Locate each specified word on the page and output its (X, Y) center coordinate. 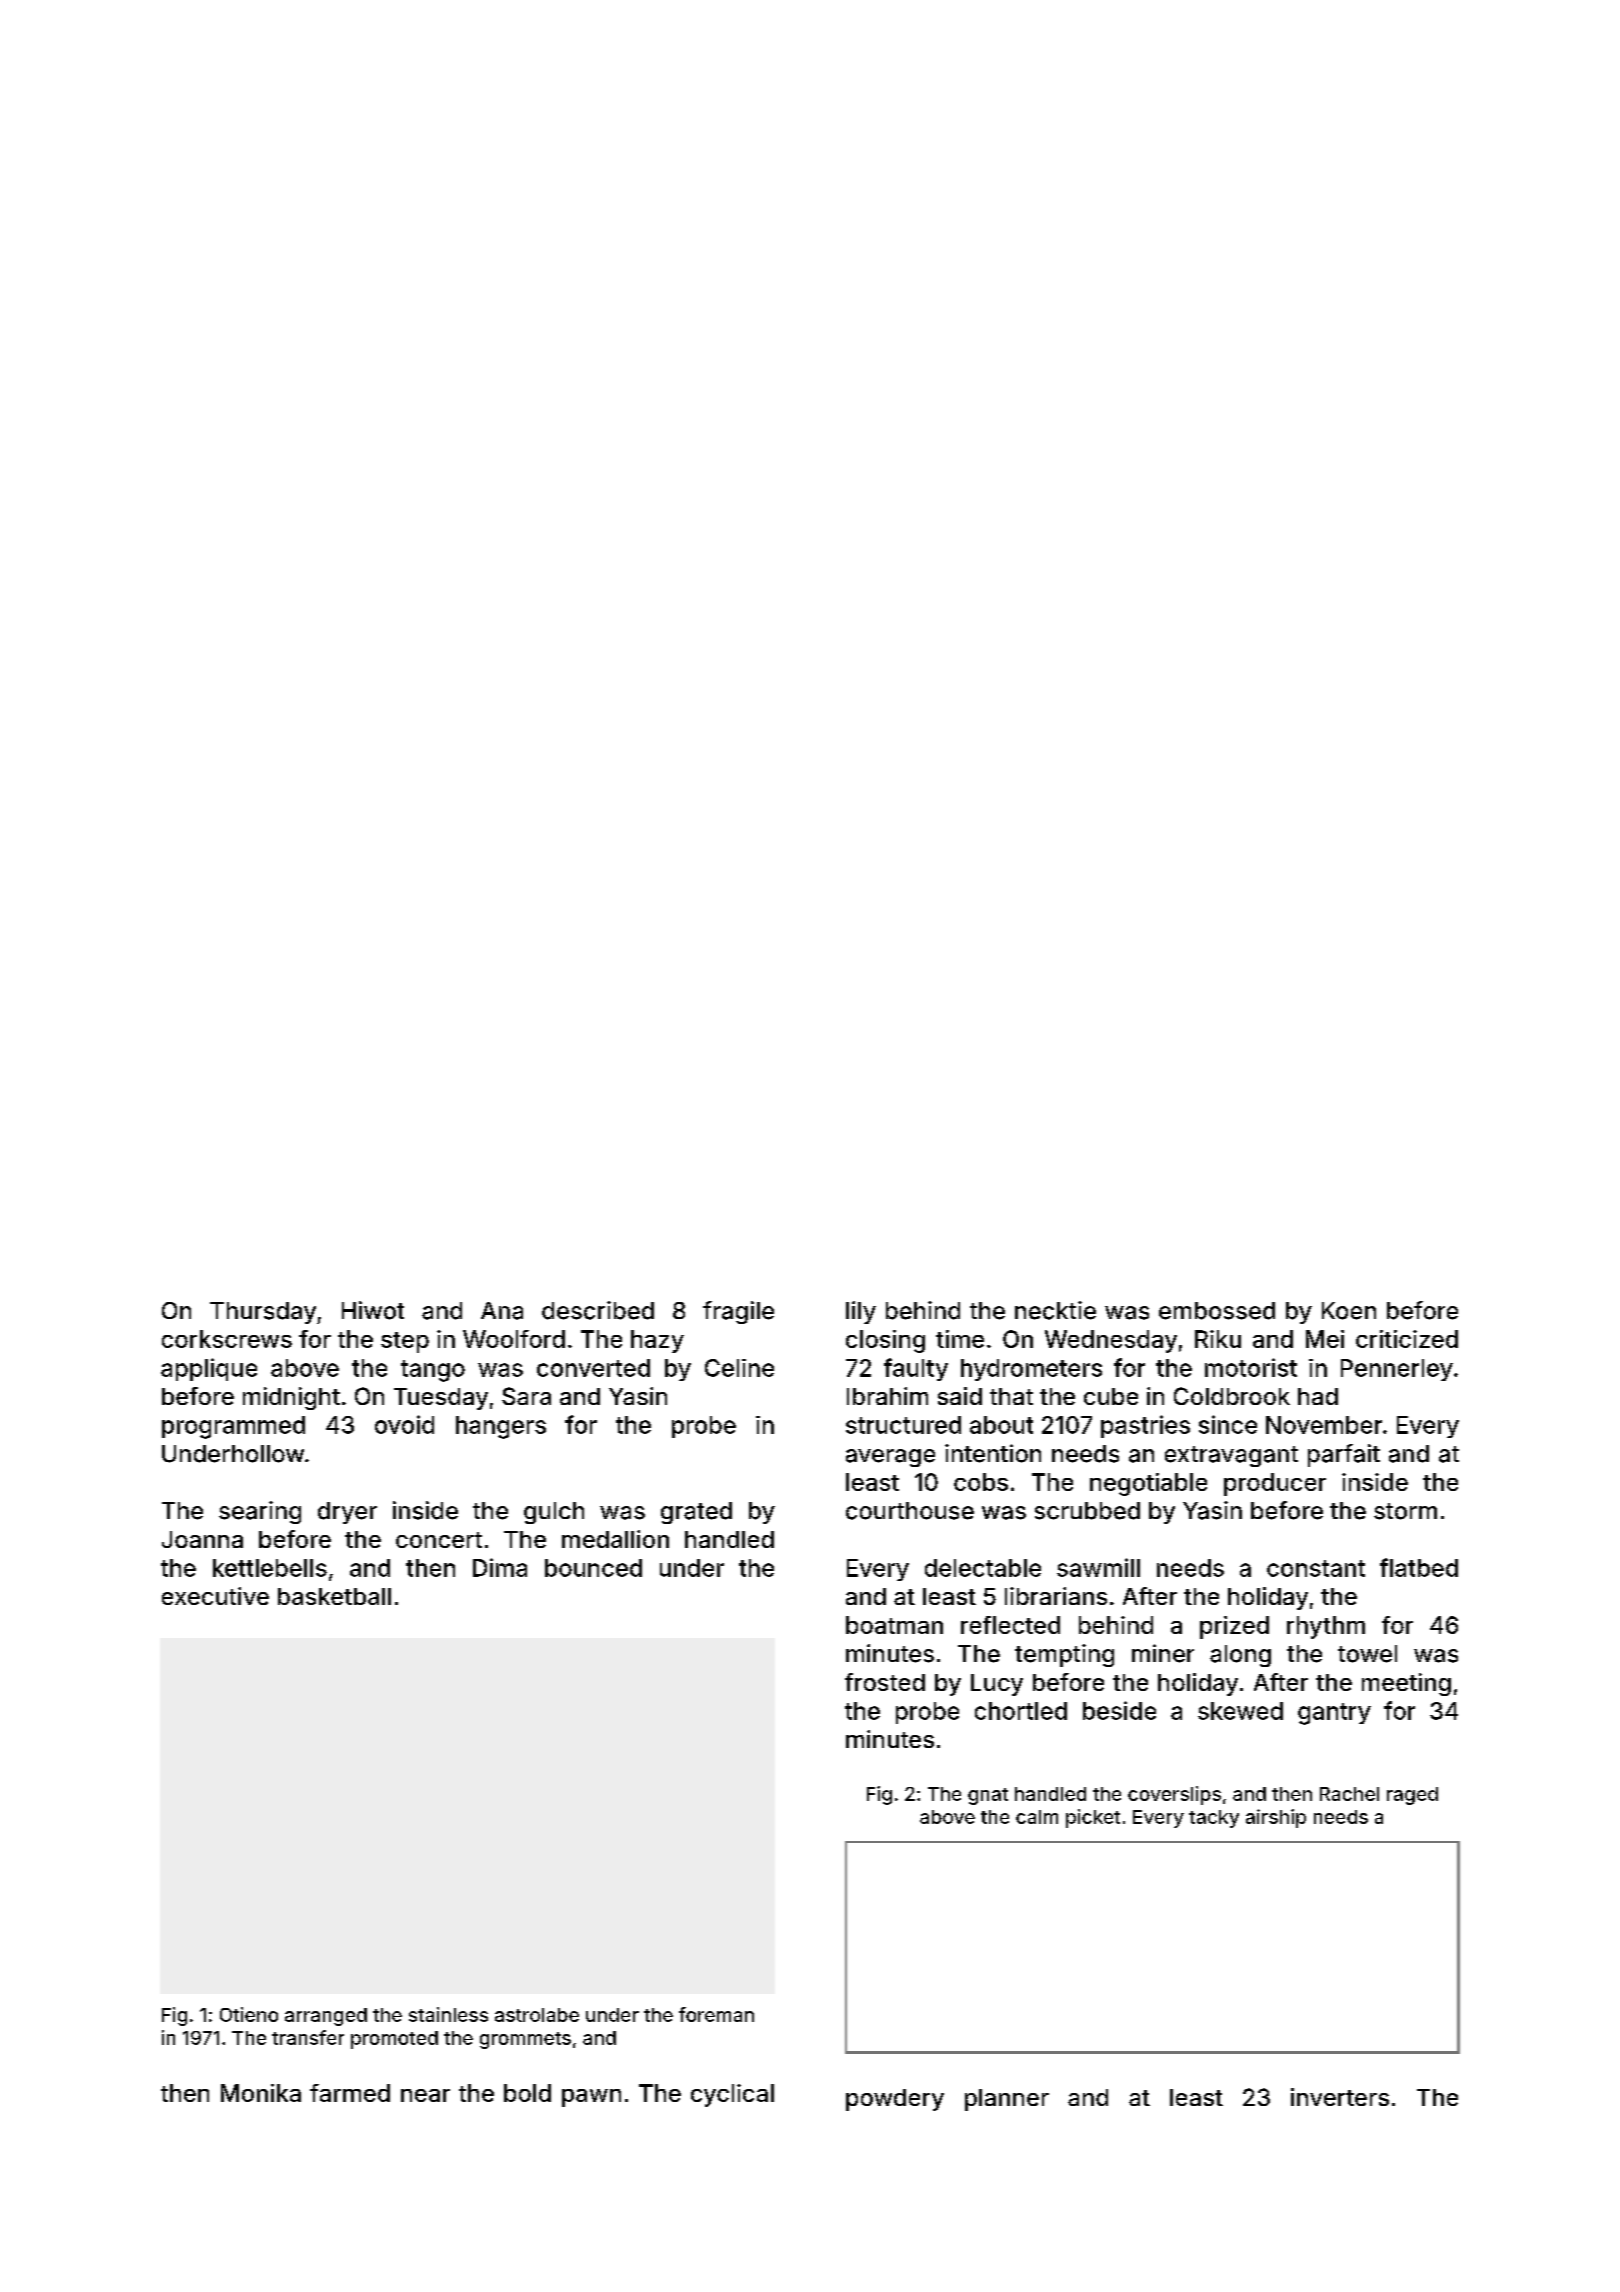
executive (215, 1596)
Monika (261, 2093)
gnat (988, 1796)
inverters (1340, 2097)
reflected (1010, 1625)
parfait (1344, 1455)
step (405, 1342)
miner (1163, 1653)
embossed (1217, 1311)
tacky (1214, 1819)
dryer (347, 1513)
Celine (739, 1368)
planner (1007, 2100)
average (890, 1458)
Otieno (249, 2014)
